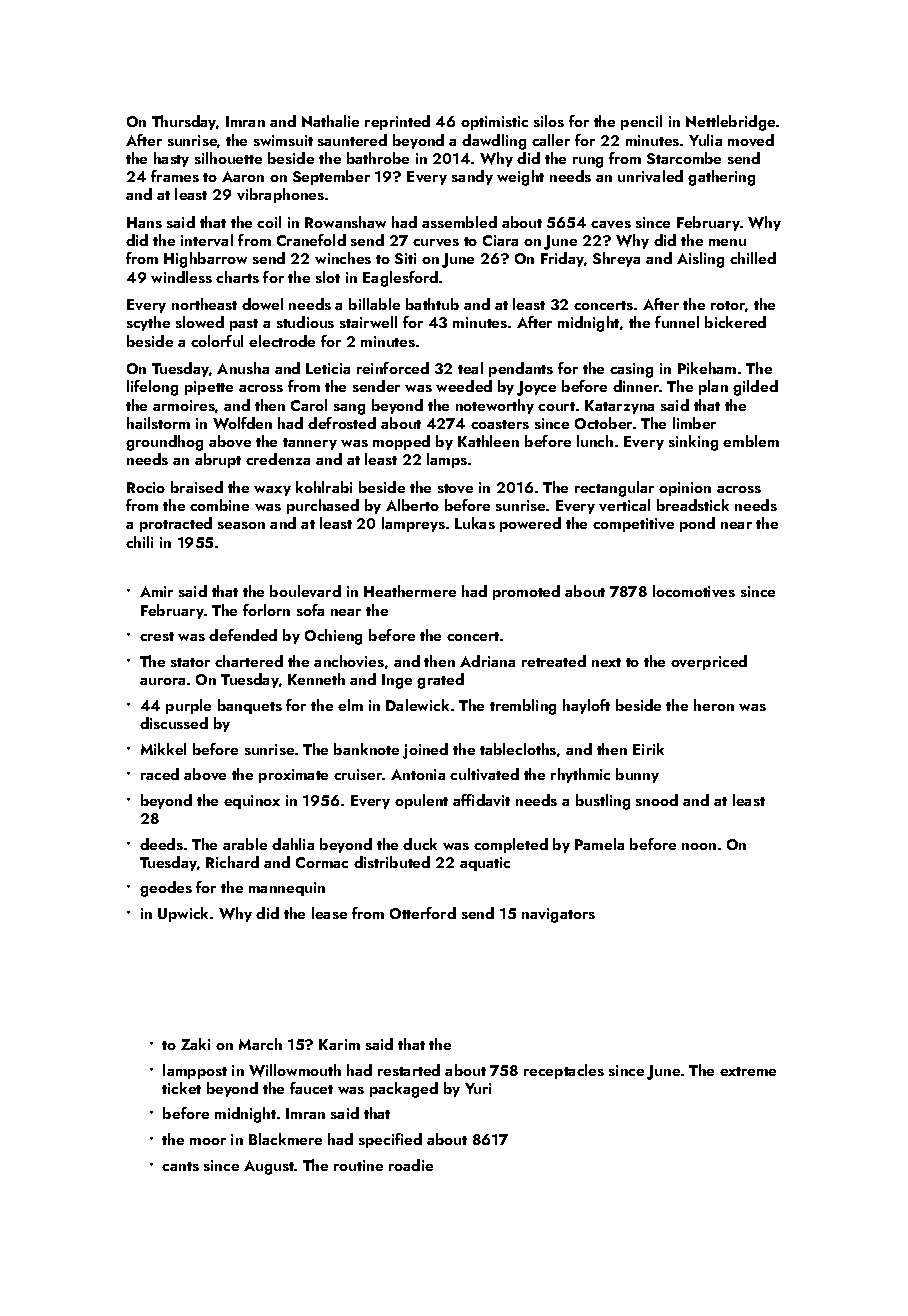 The image size is (908, 1316). Describe the element at coordinates (536, 388) in the page. I see `Joyce` at that location.
